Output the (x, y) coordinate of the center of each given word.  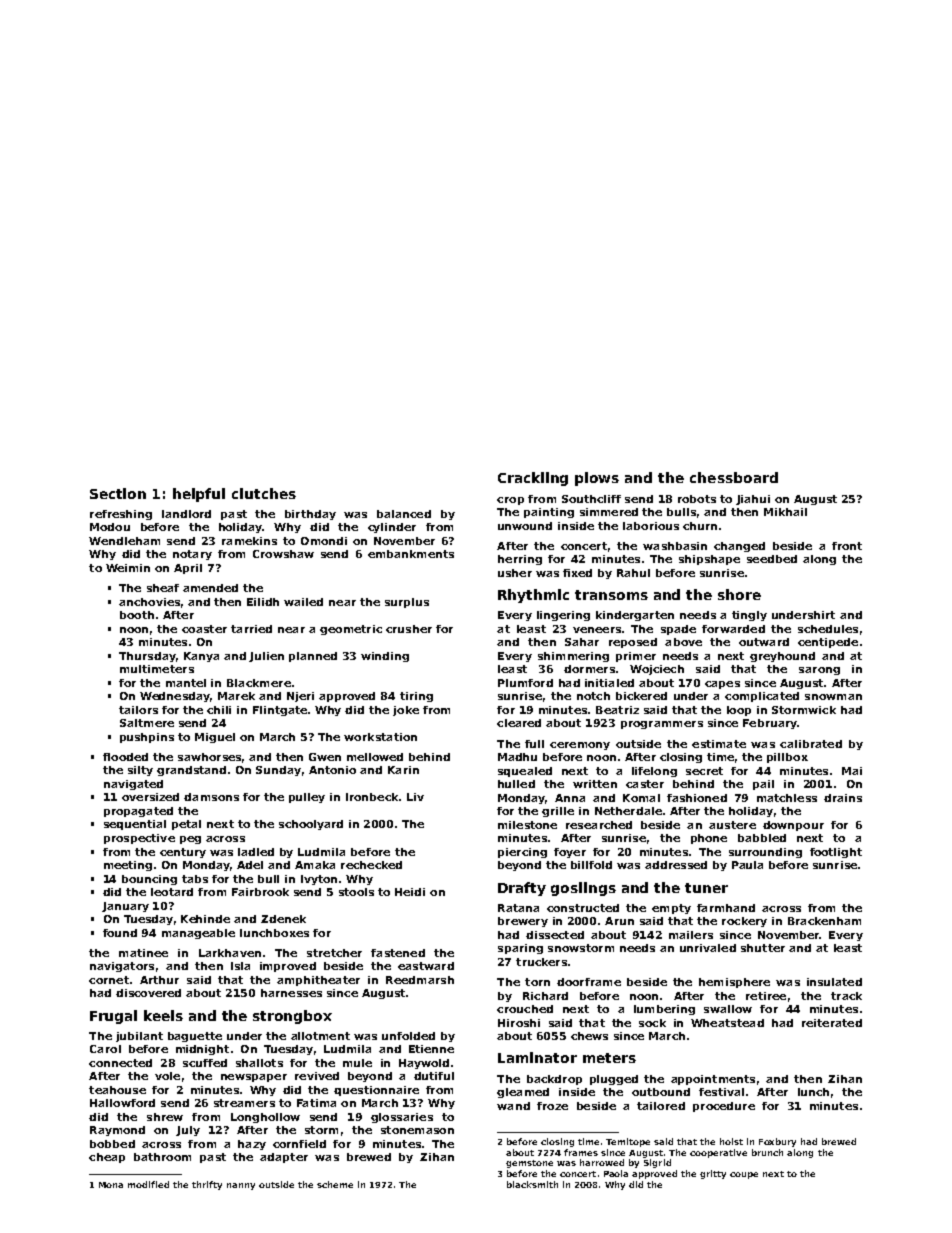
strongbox (292, 1017)
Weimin (128, 568)
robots (697, 499)
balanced (404, 514)
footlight (836, 853)
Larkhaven (230, 953)
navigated (133, 785)
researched (599, 825)
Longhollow (265, 1118)
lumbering (664, 1010)
